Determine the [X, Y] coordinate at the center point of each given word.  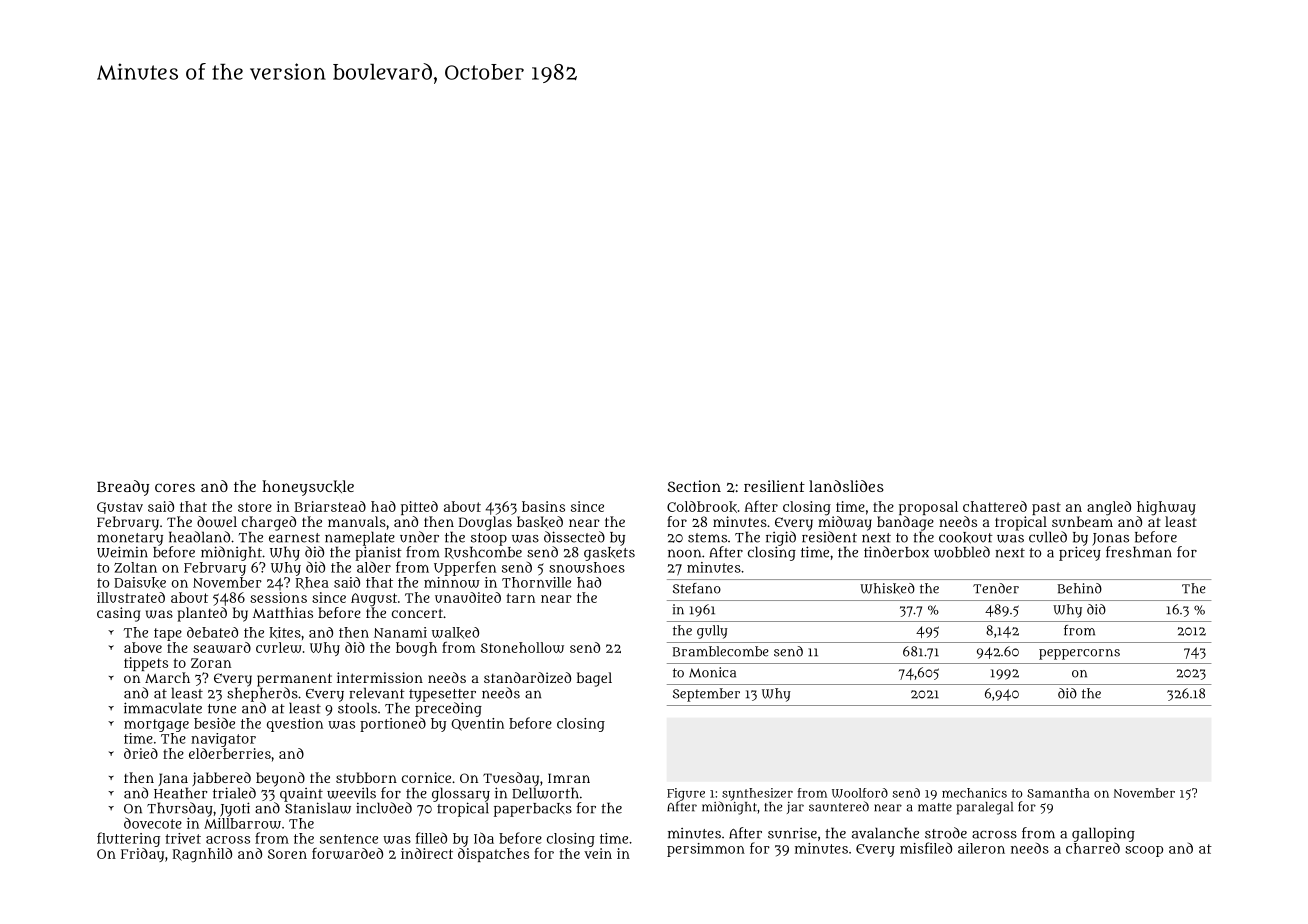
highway [1166, 508]
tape [168, 634]
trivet [183, 838]
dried [141, 753]
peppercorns [1079, 654]
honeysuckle [308, 488]
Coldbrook [702, 507]
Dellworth [545, 793]
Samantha [1058, 793]
